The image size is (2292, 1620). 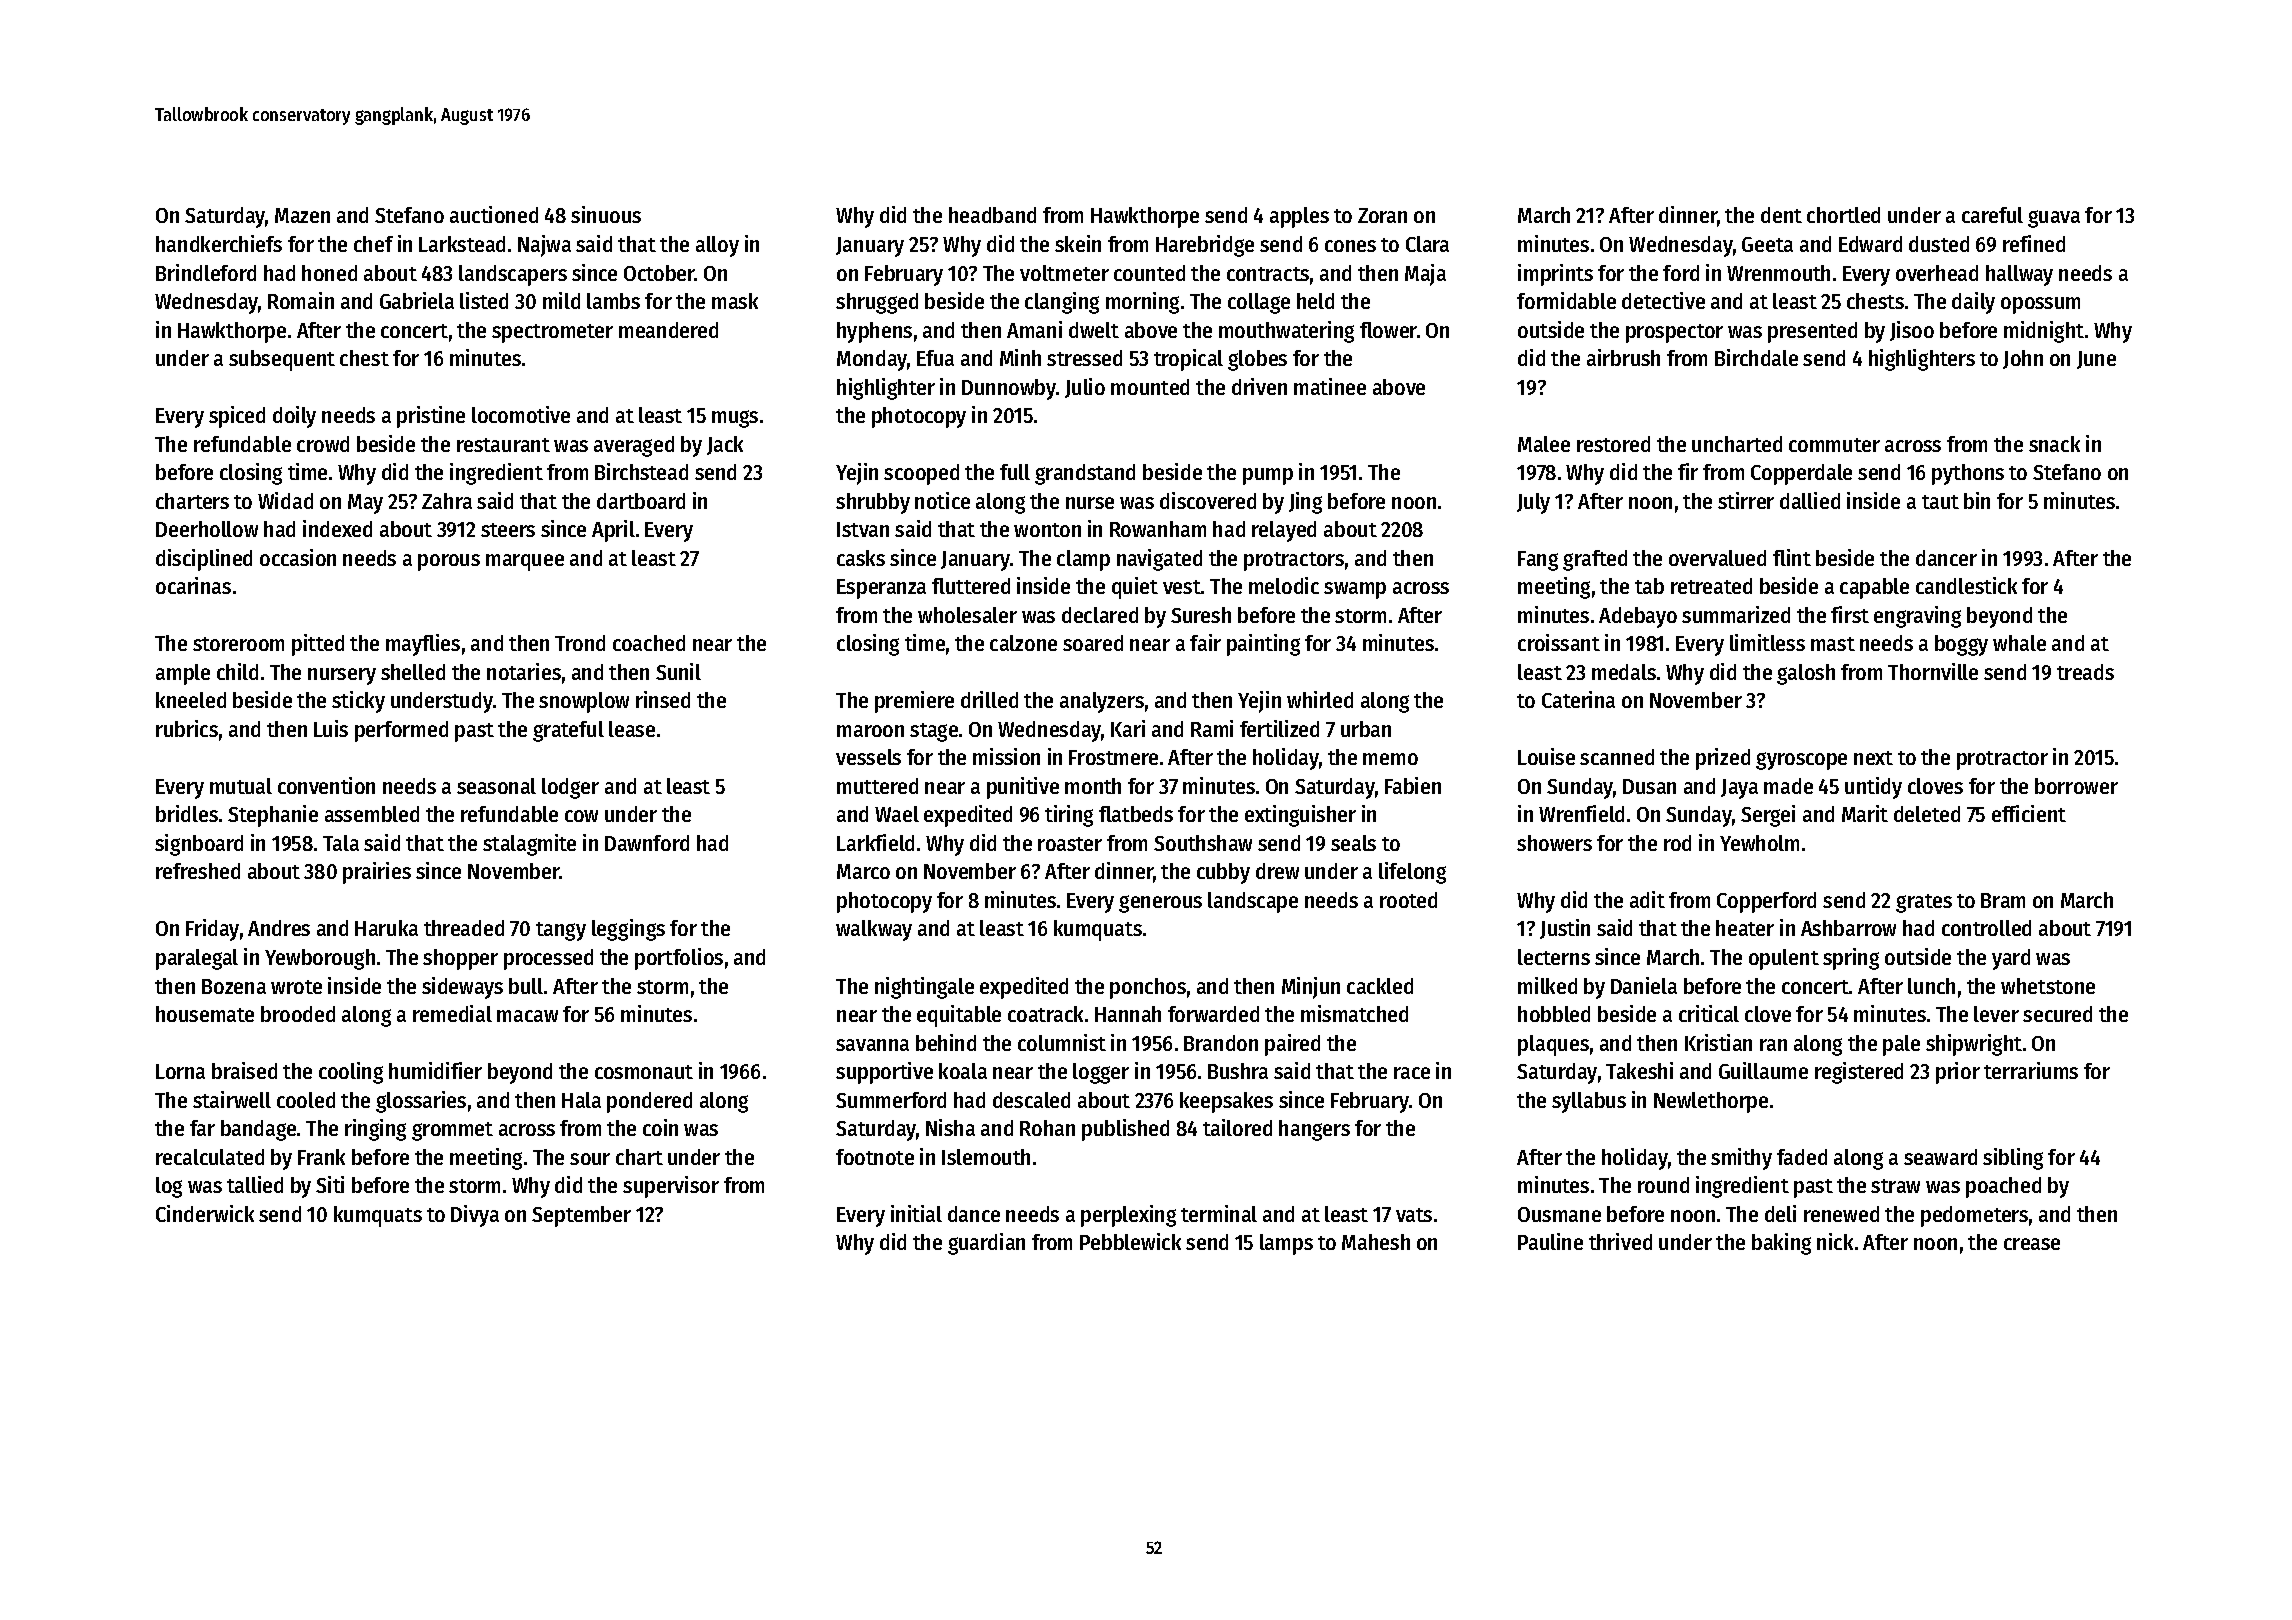 I want to click on Harebridge, so click(x=1205, y=246).
